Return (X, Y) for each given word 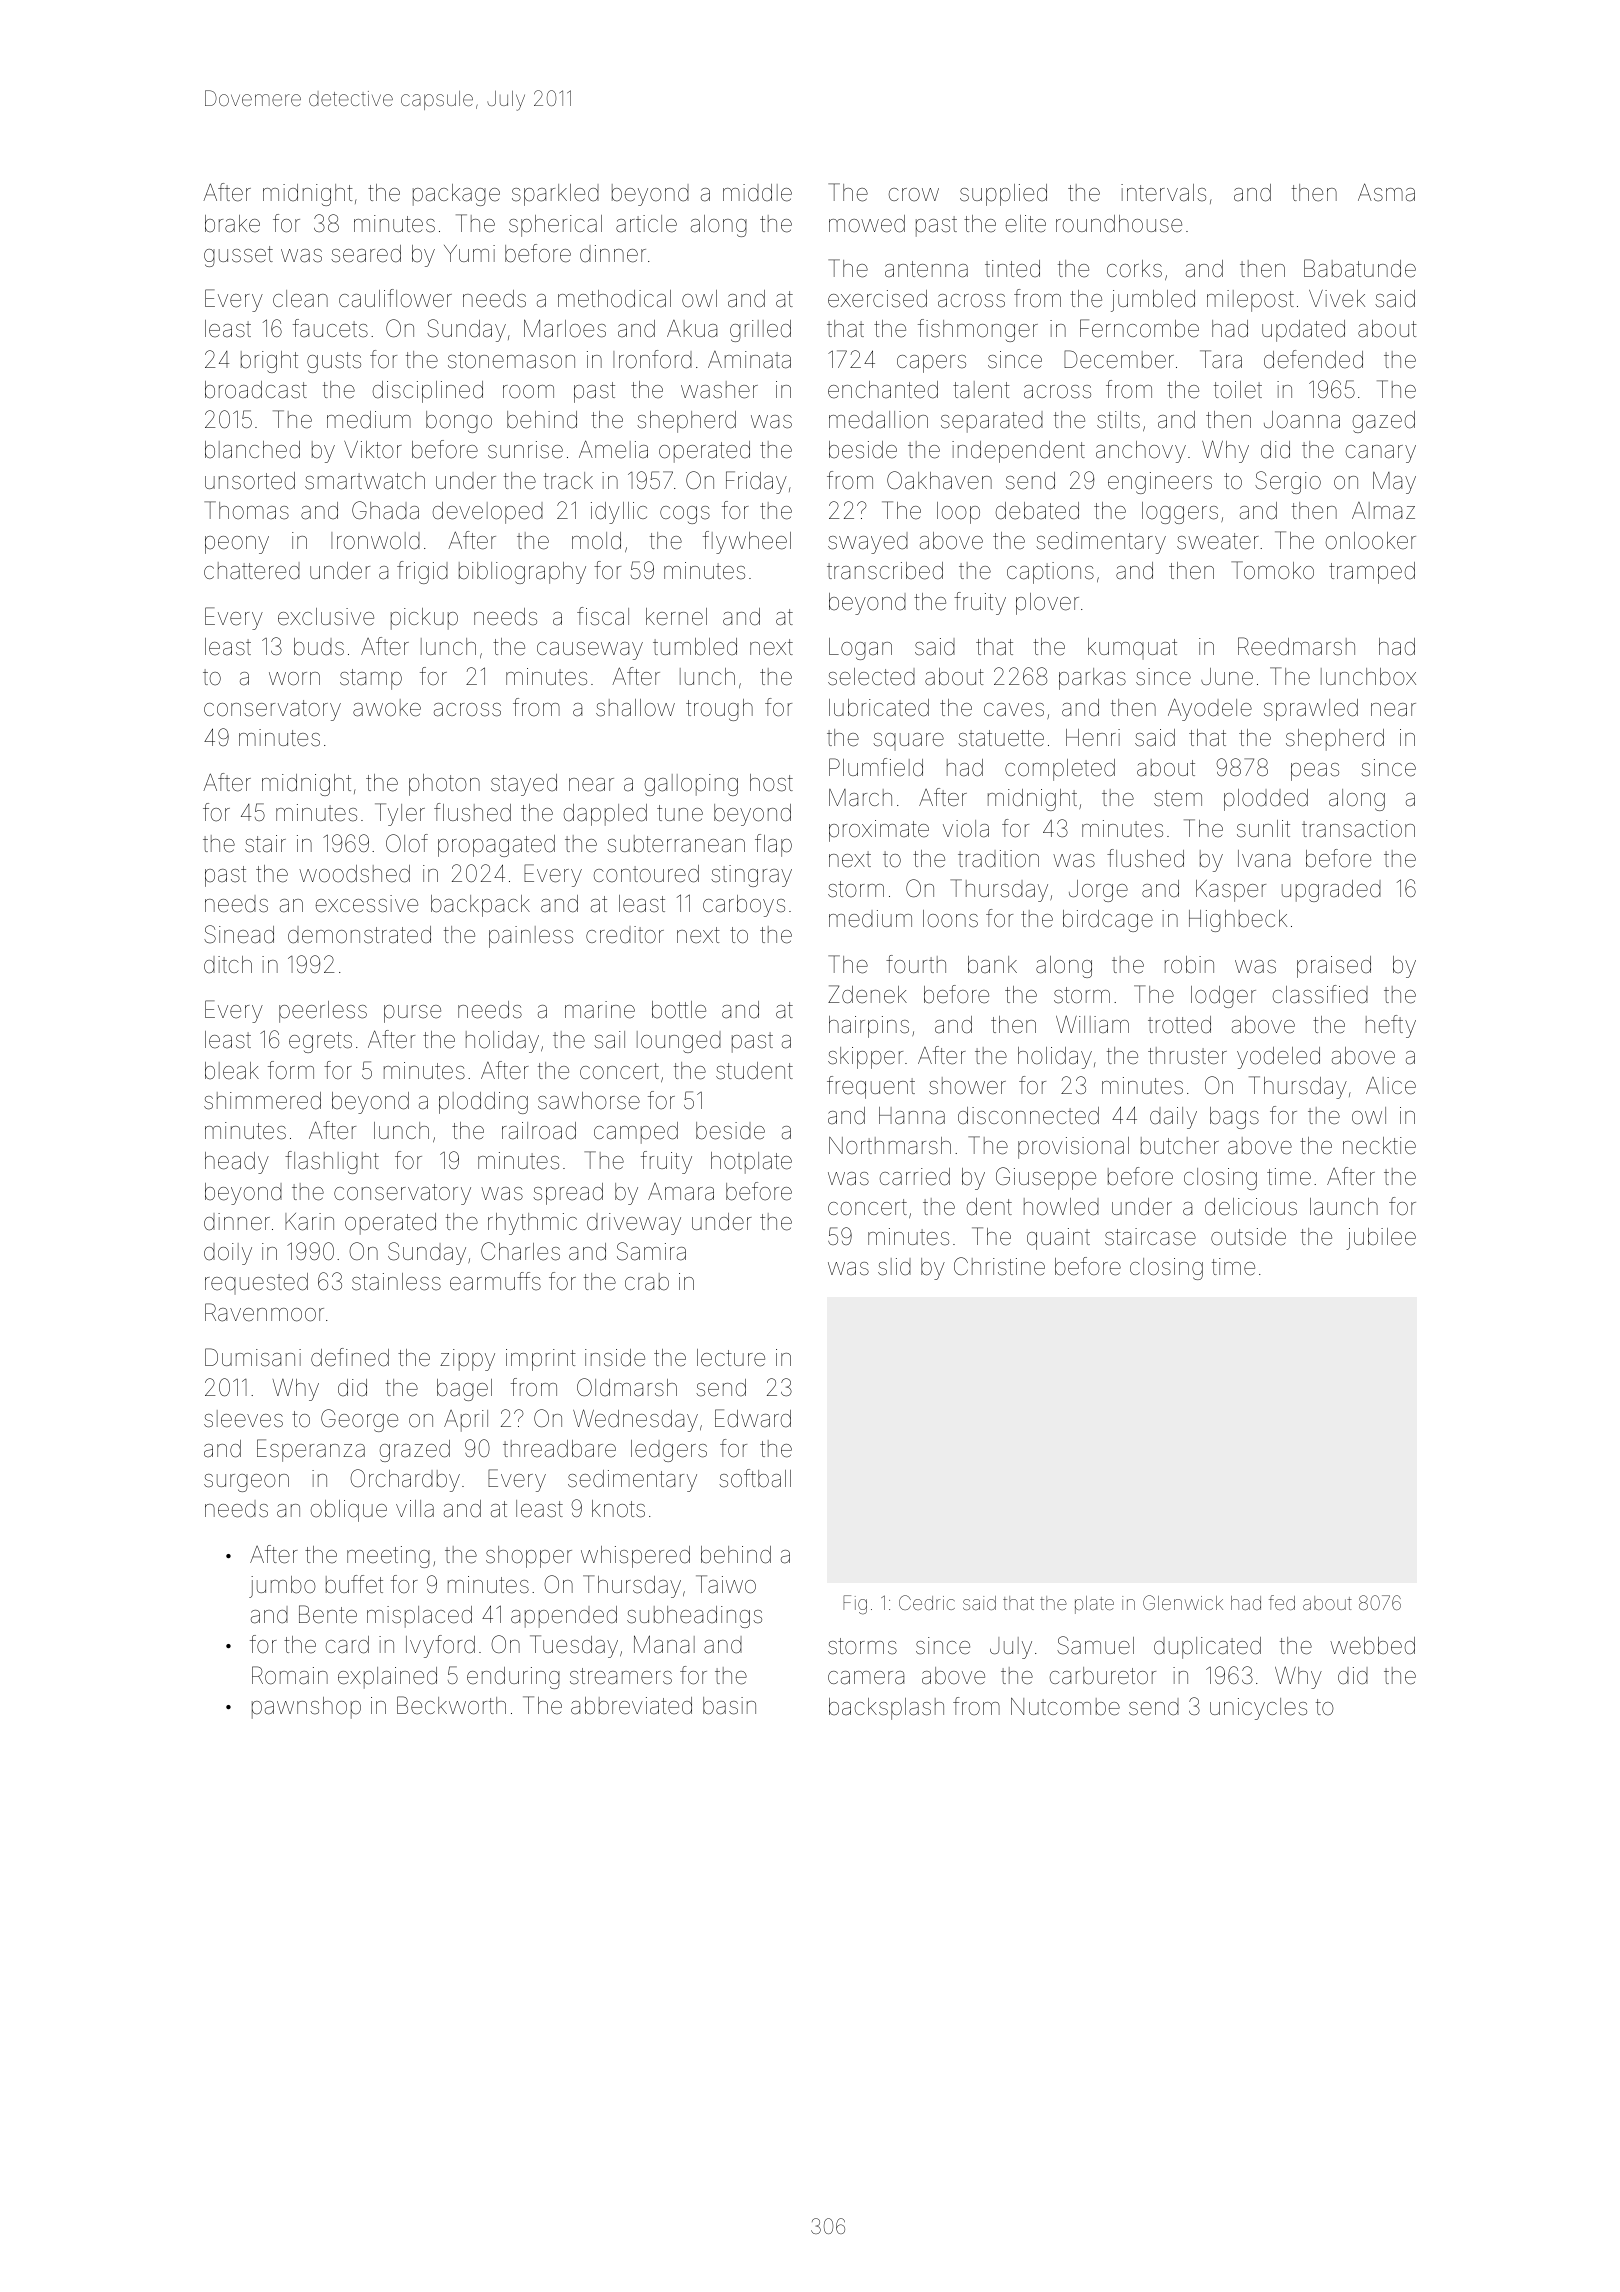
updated (1303, 331)
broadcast (256, 390)
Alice (1391, 1086)
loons (950, 919)
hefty (1391, 1026)
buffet (354, 1584)
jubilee (1381, 1239)
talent (981, 390)
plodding (483, 1103)
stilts (1118, 420)
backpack (480, 906)
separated (992, 422)
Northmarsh (890, 1146)
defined (350, 1357)
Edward (753, 1418)
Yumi (469, 253)
